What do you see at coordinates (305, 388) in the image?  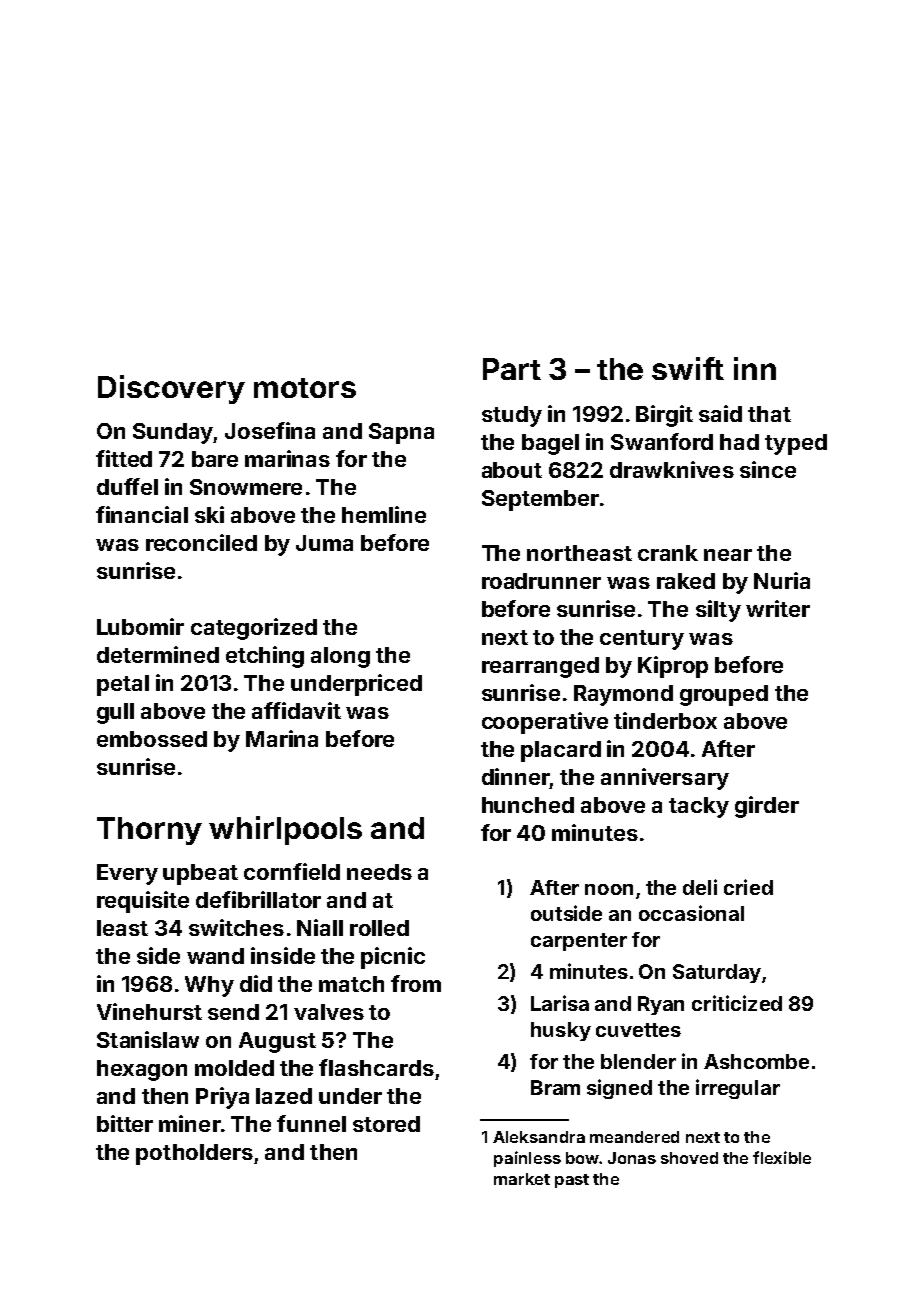 I see `motors` at bounding box center [305, 388].
